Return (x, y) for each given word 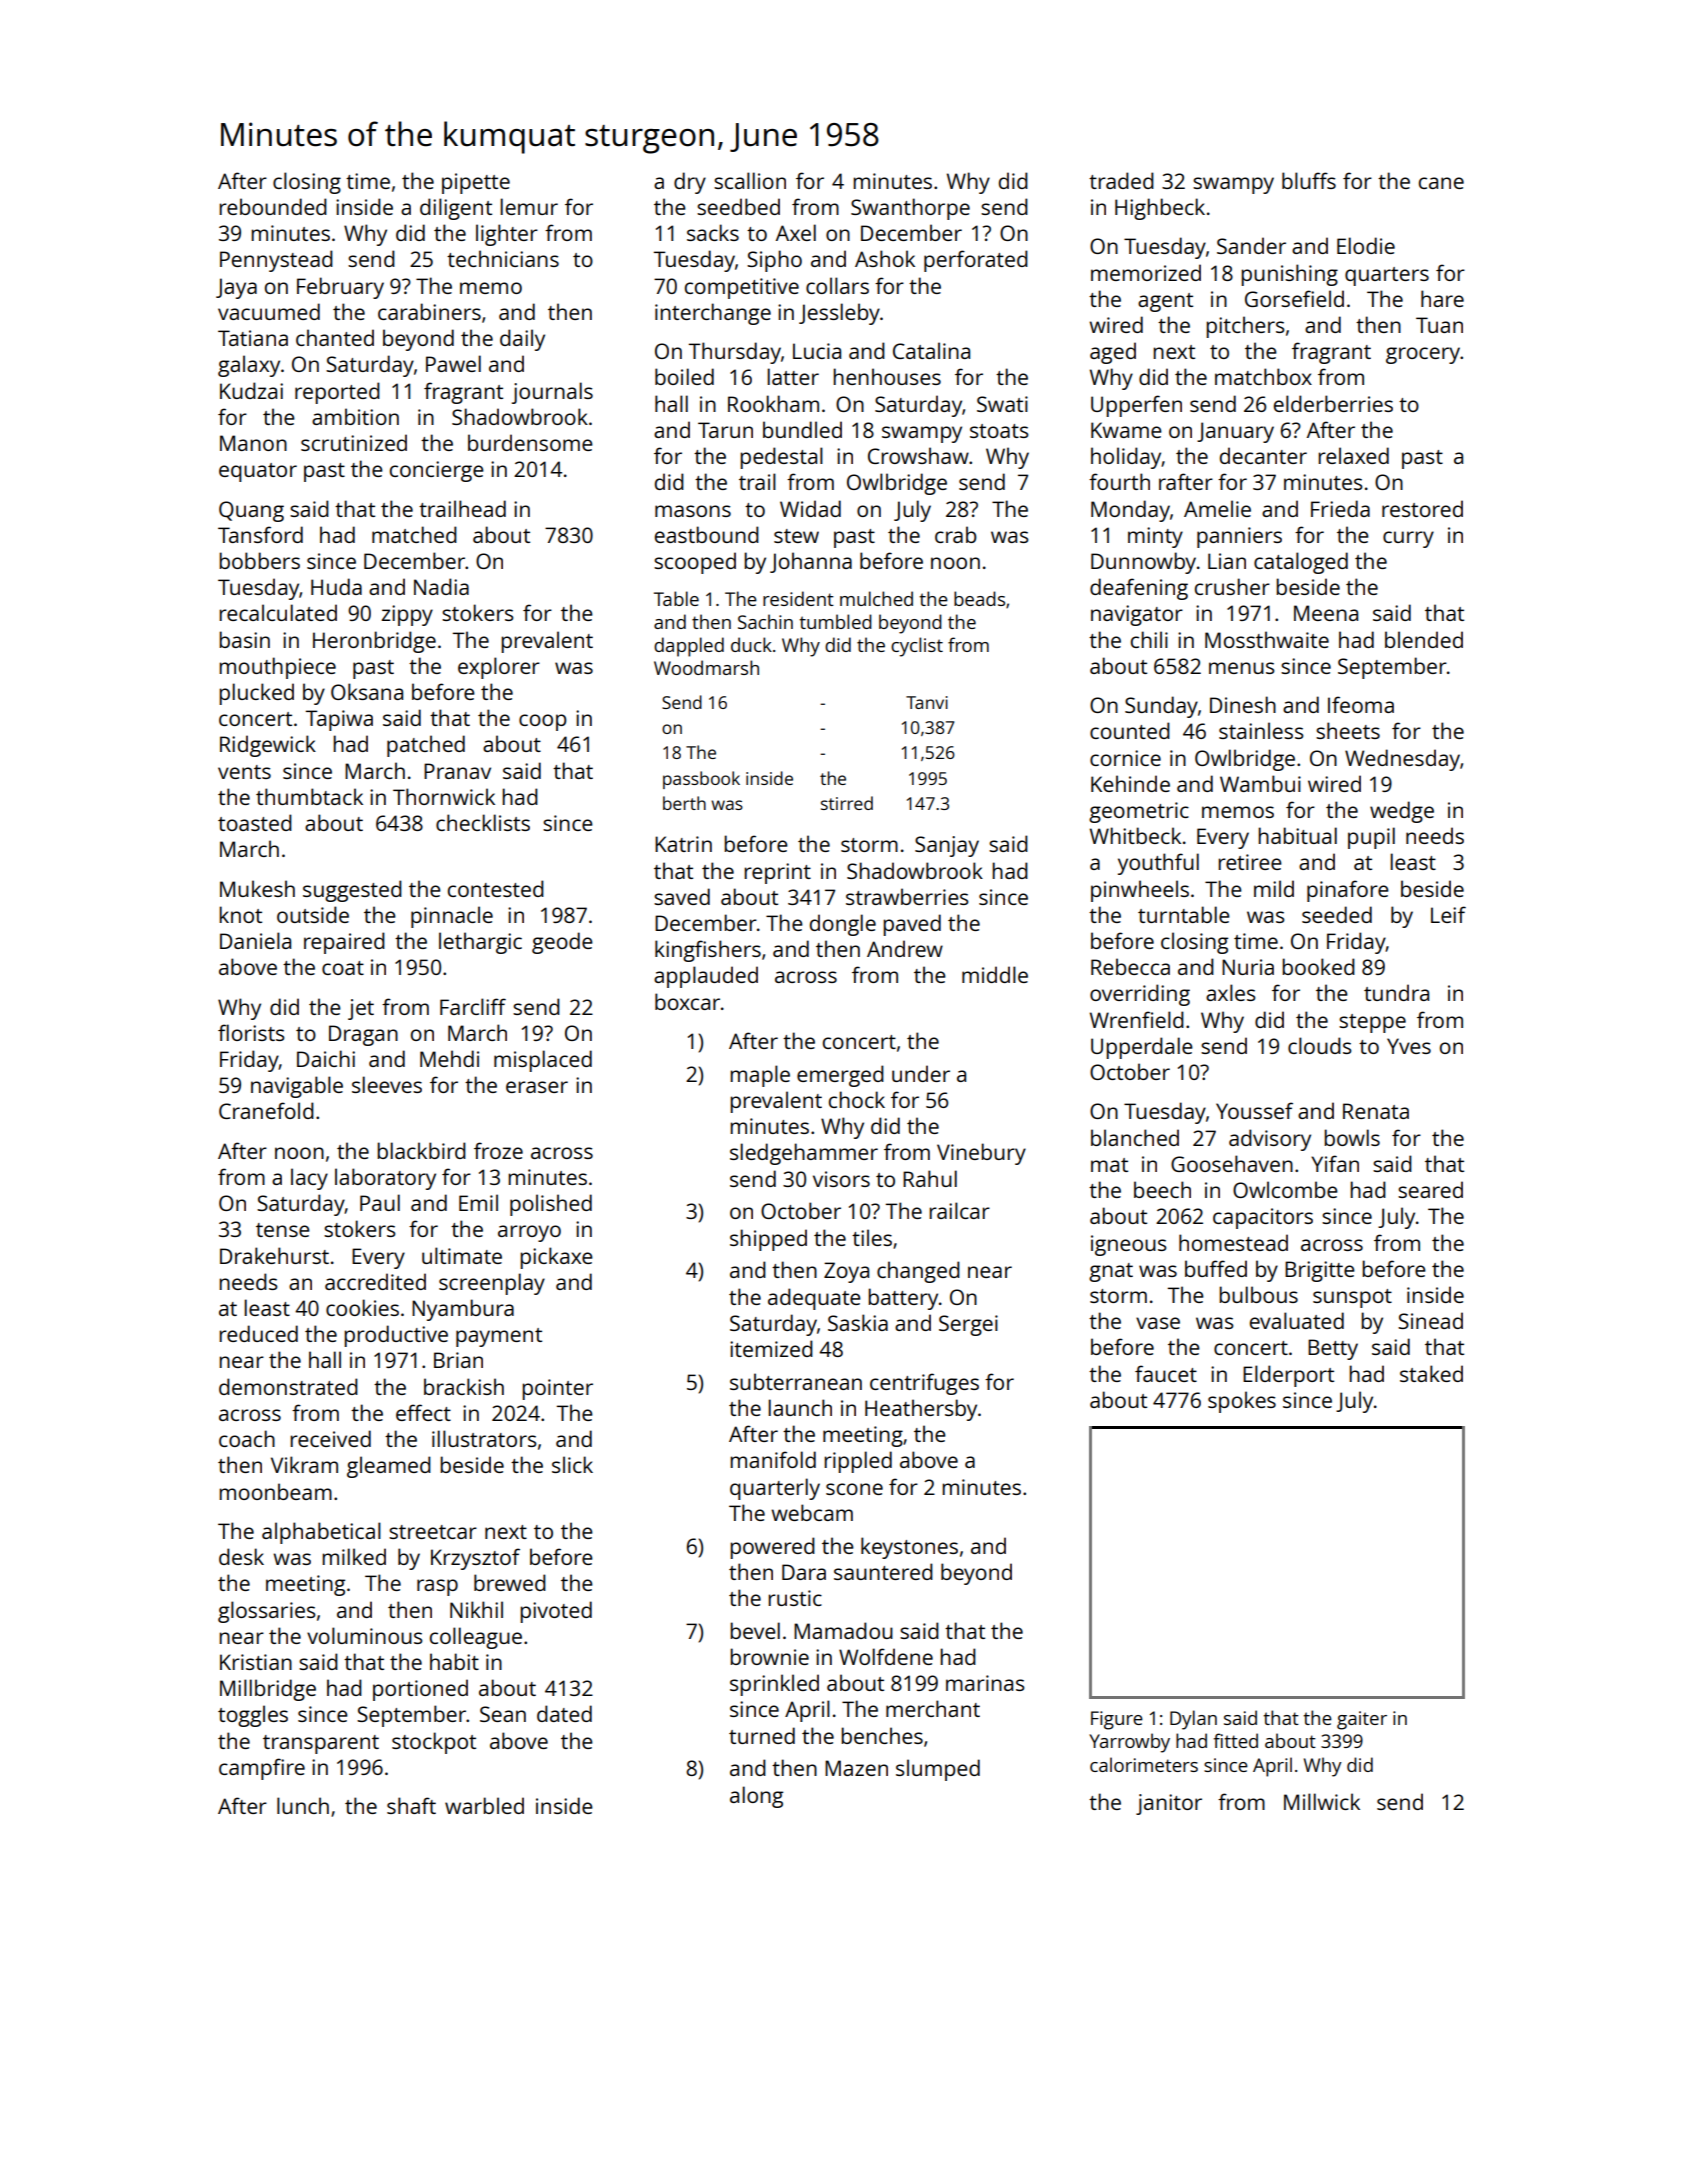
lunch (303, 1805)
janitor (1169, 1804)
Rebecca (1130, 966)
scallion (750, 180)
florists (251, 1032)
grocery (1423, 355)
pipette (476, 183)
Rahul (930, 1178)
